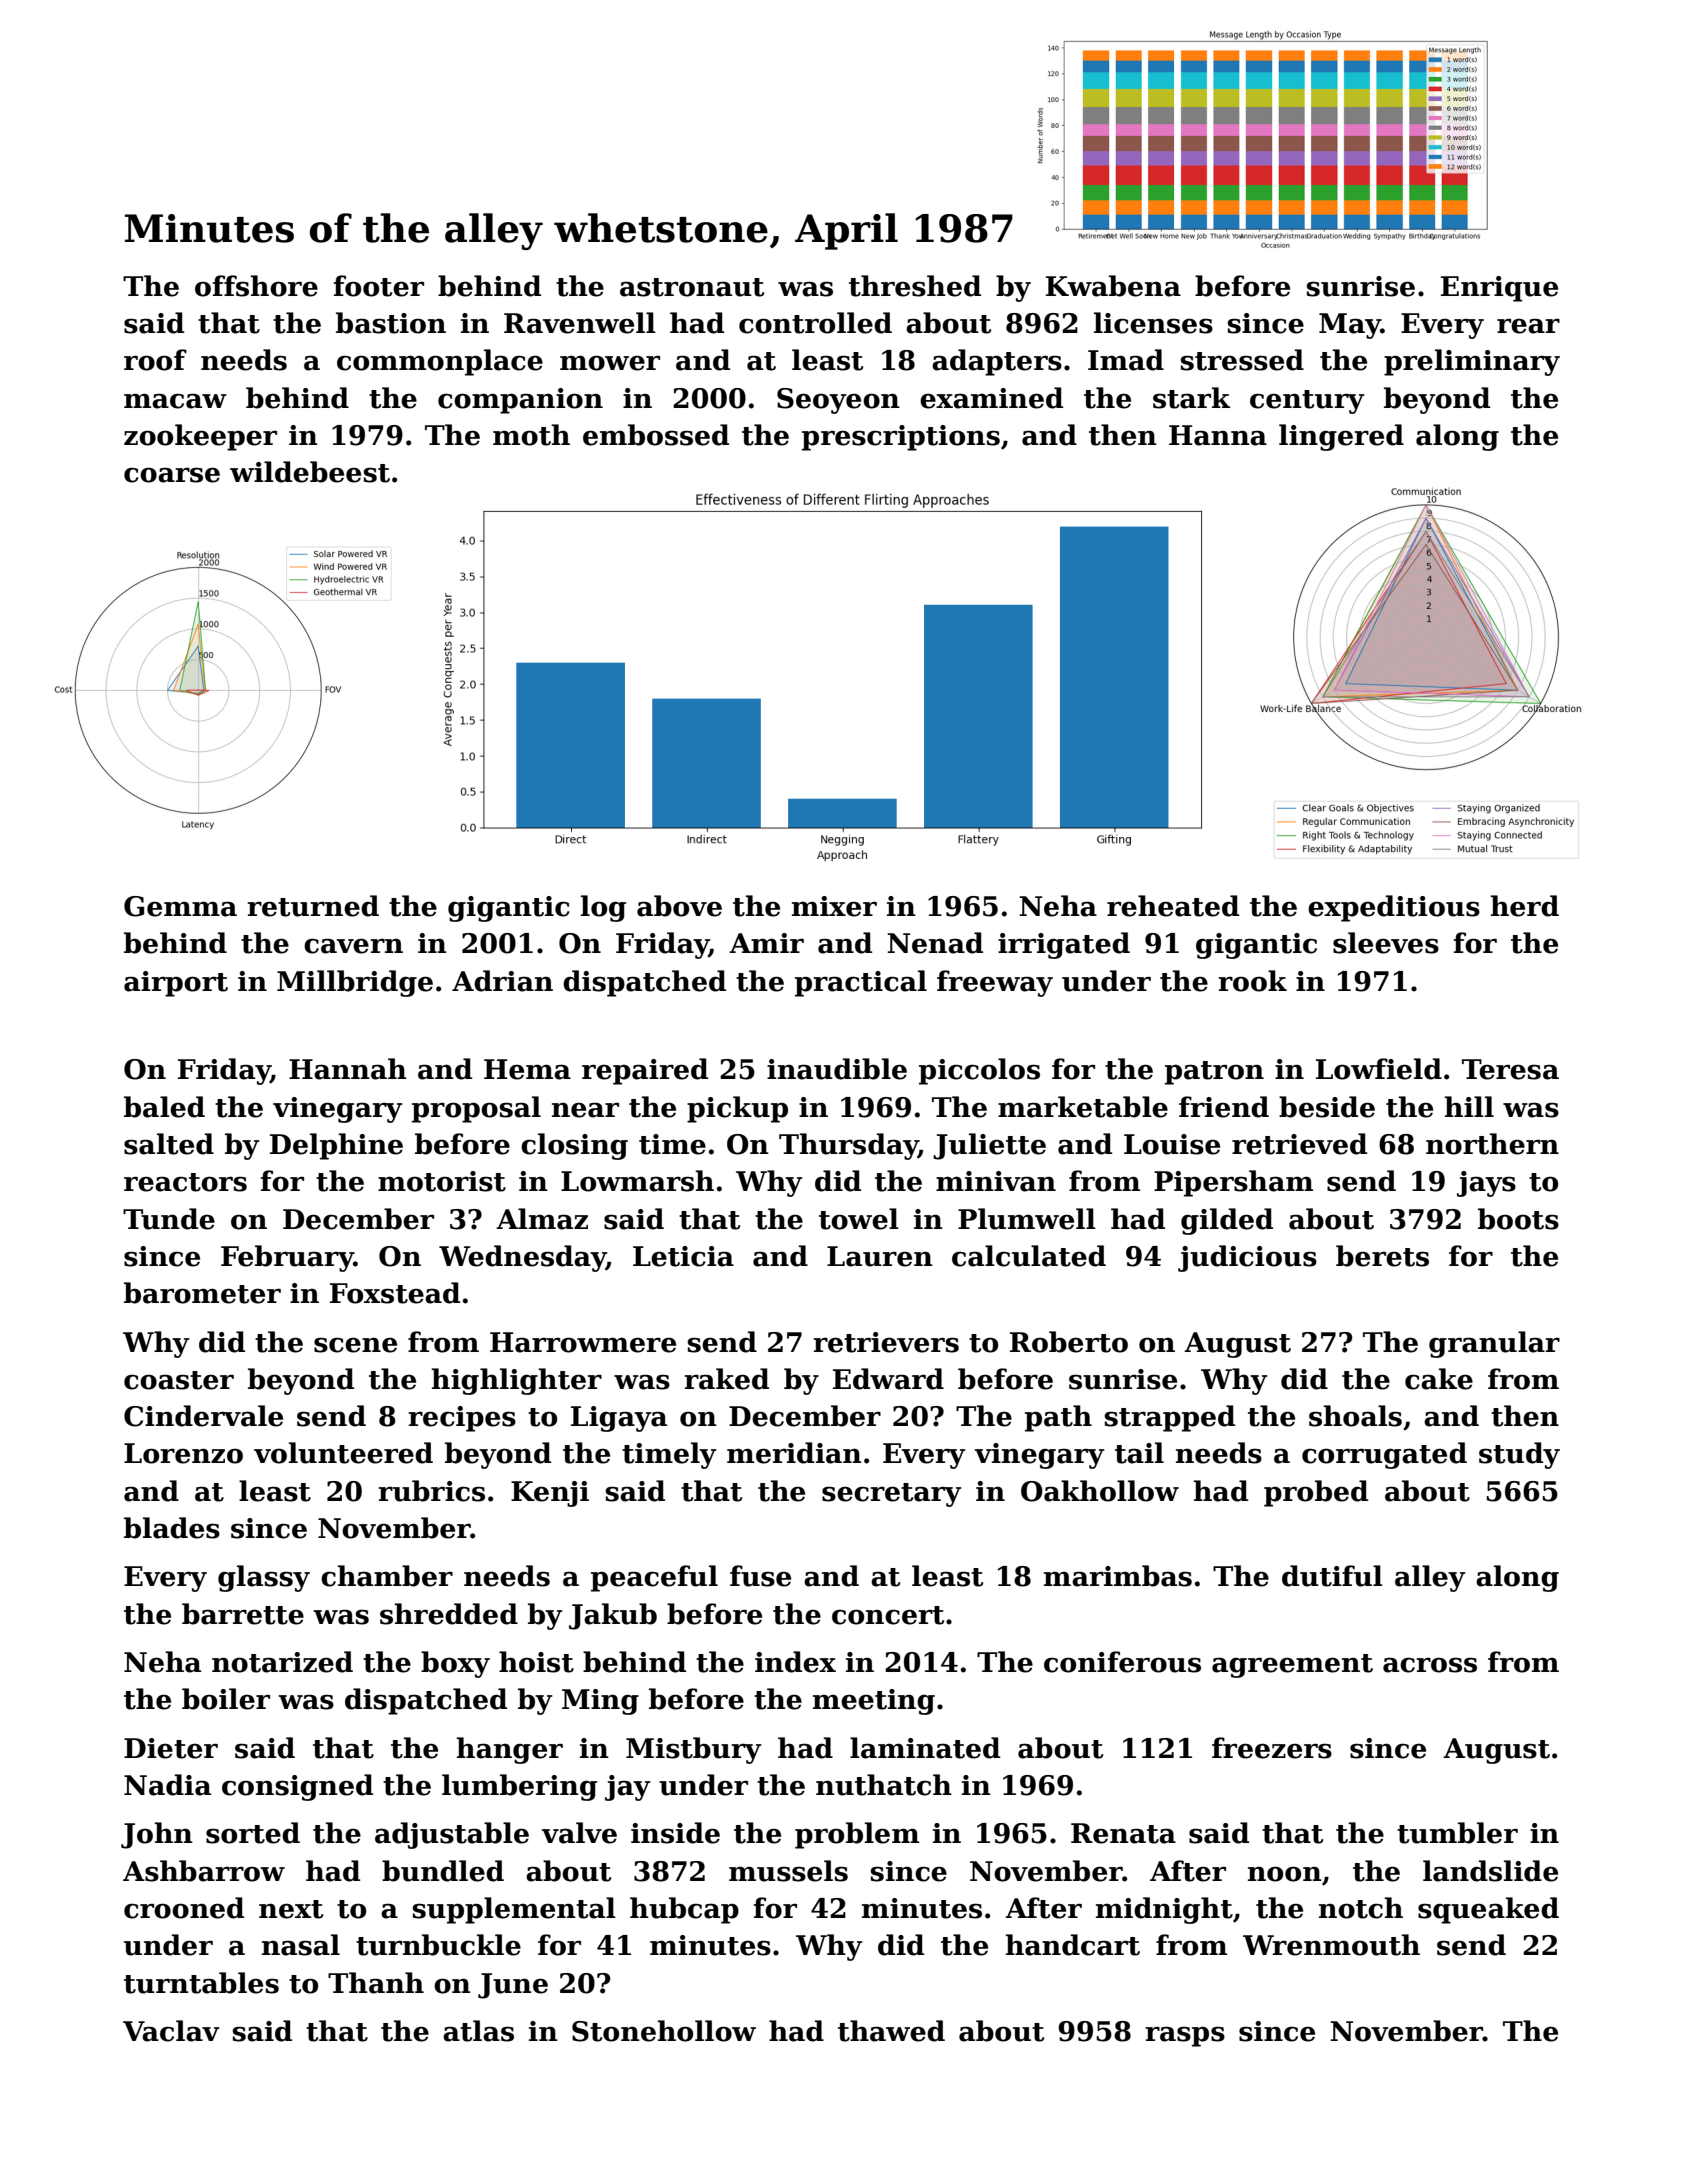  I want to click on Teresa, so click(1510, 1069).
